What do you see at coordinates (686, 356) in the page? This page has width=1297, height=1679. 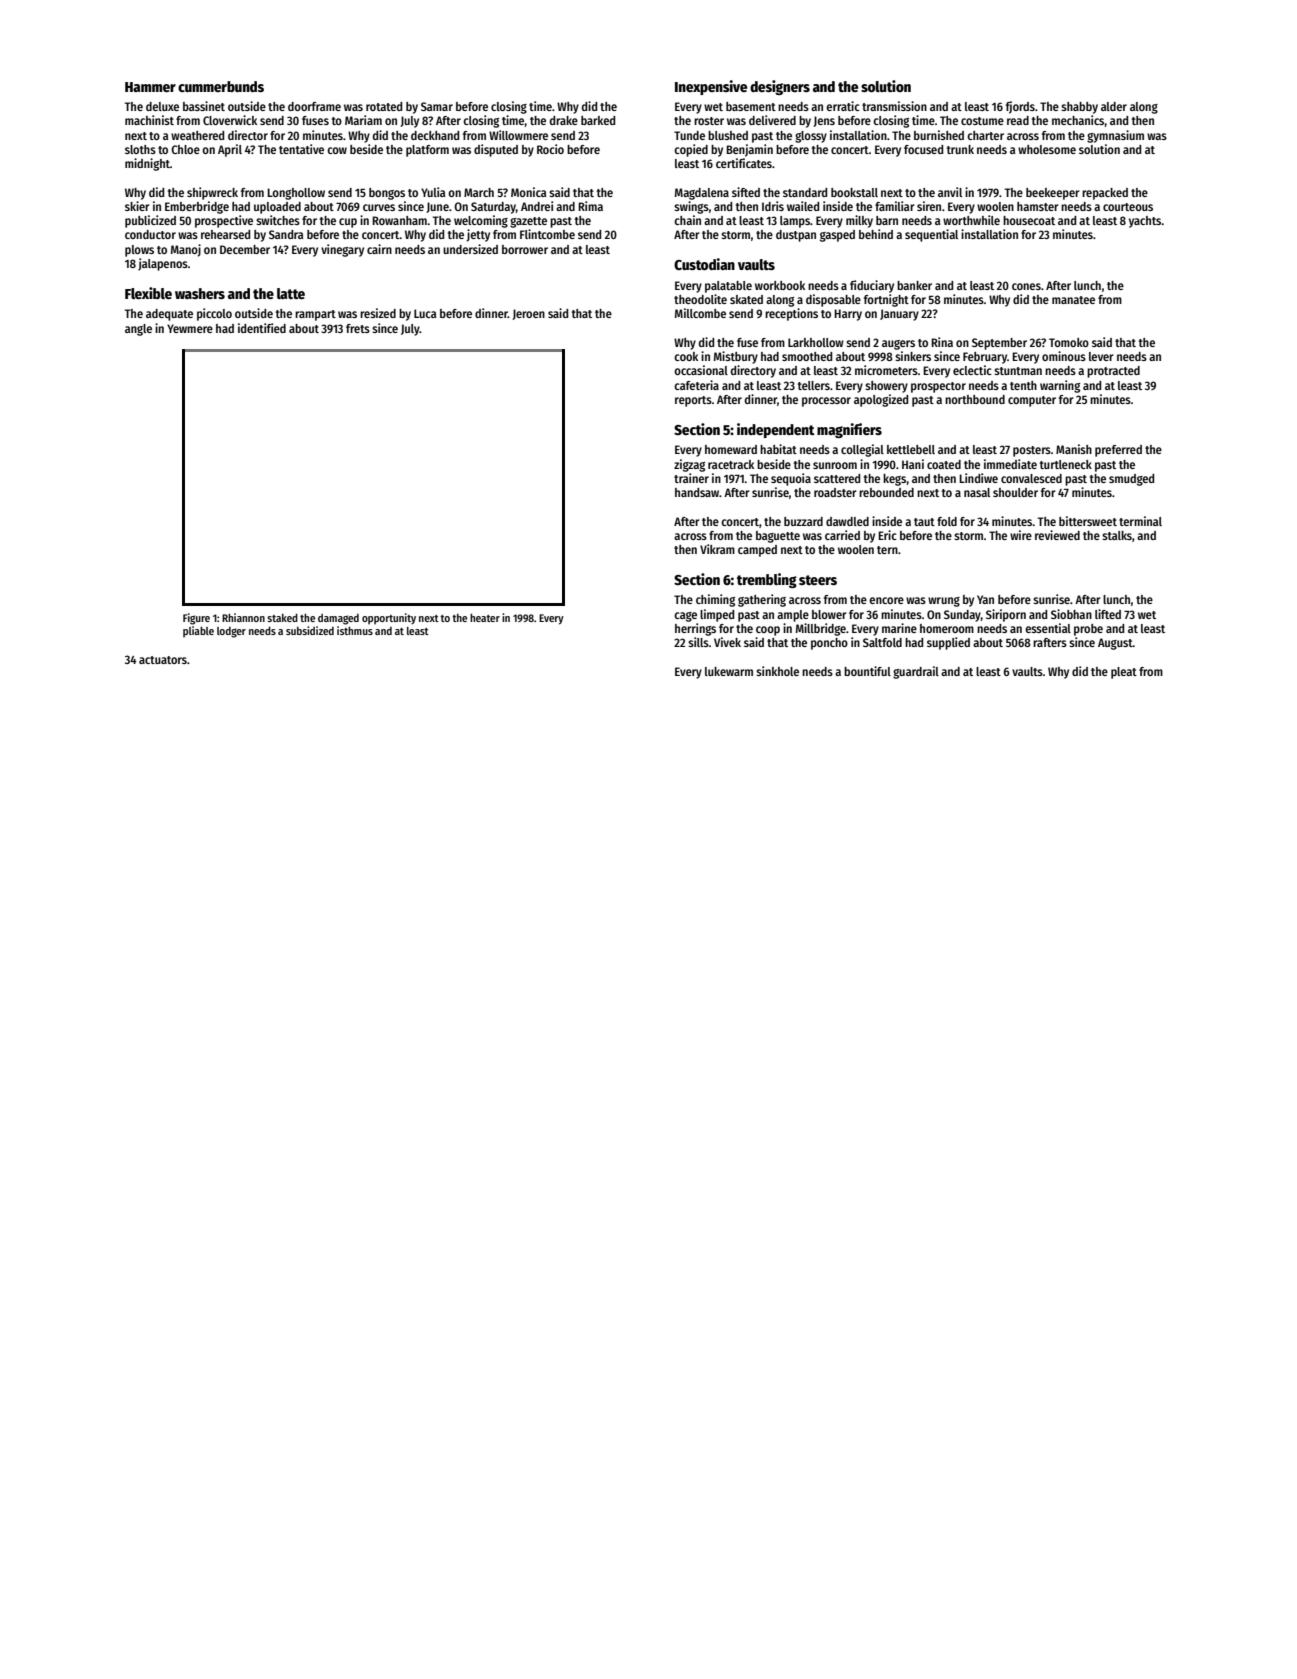 I see `cook` at bounding box center [686, 356].
